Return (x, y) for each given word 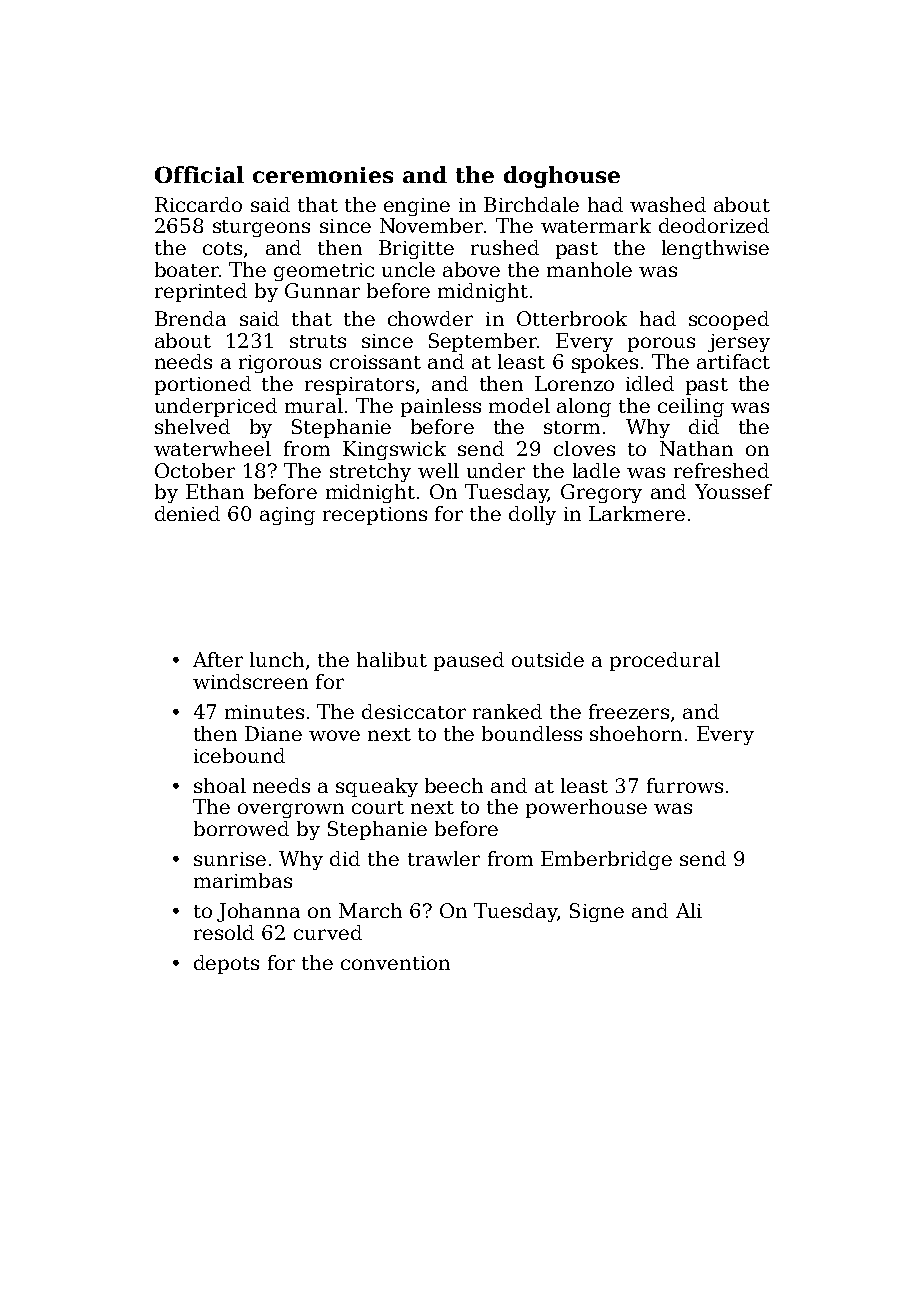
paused (469, 661)
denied (187, 513)
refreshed (721, 470)
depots (226, 964)
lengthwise (715, 249)
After (218, 659)
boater (187, 269)
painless (441, 407)
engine (417, 207)
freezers (629, 711)
